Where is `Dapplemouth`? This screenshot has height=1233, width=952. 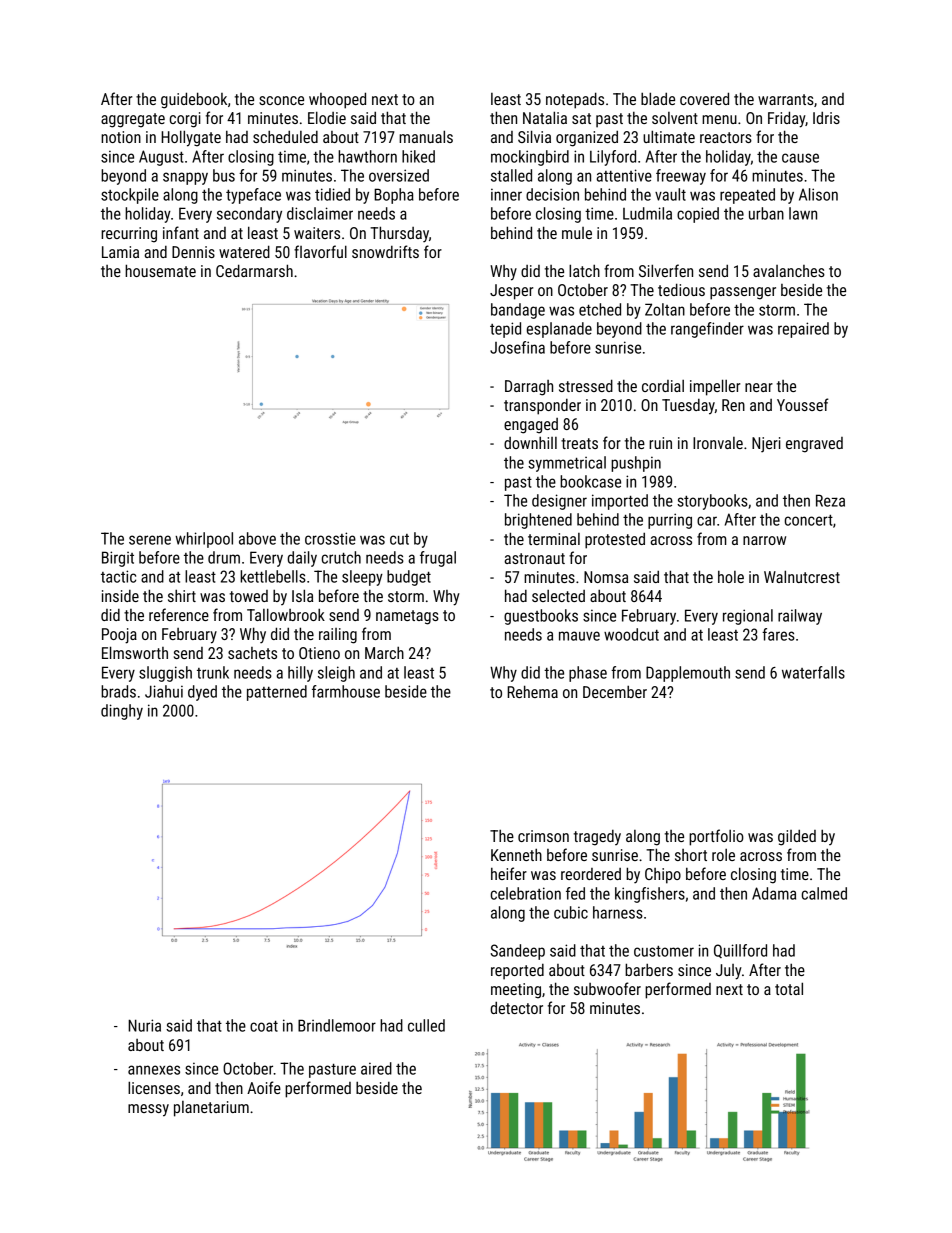
Dapplemouth is located at coordinates (688, 674).
